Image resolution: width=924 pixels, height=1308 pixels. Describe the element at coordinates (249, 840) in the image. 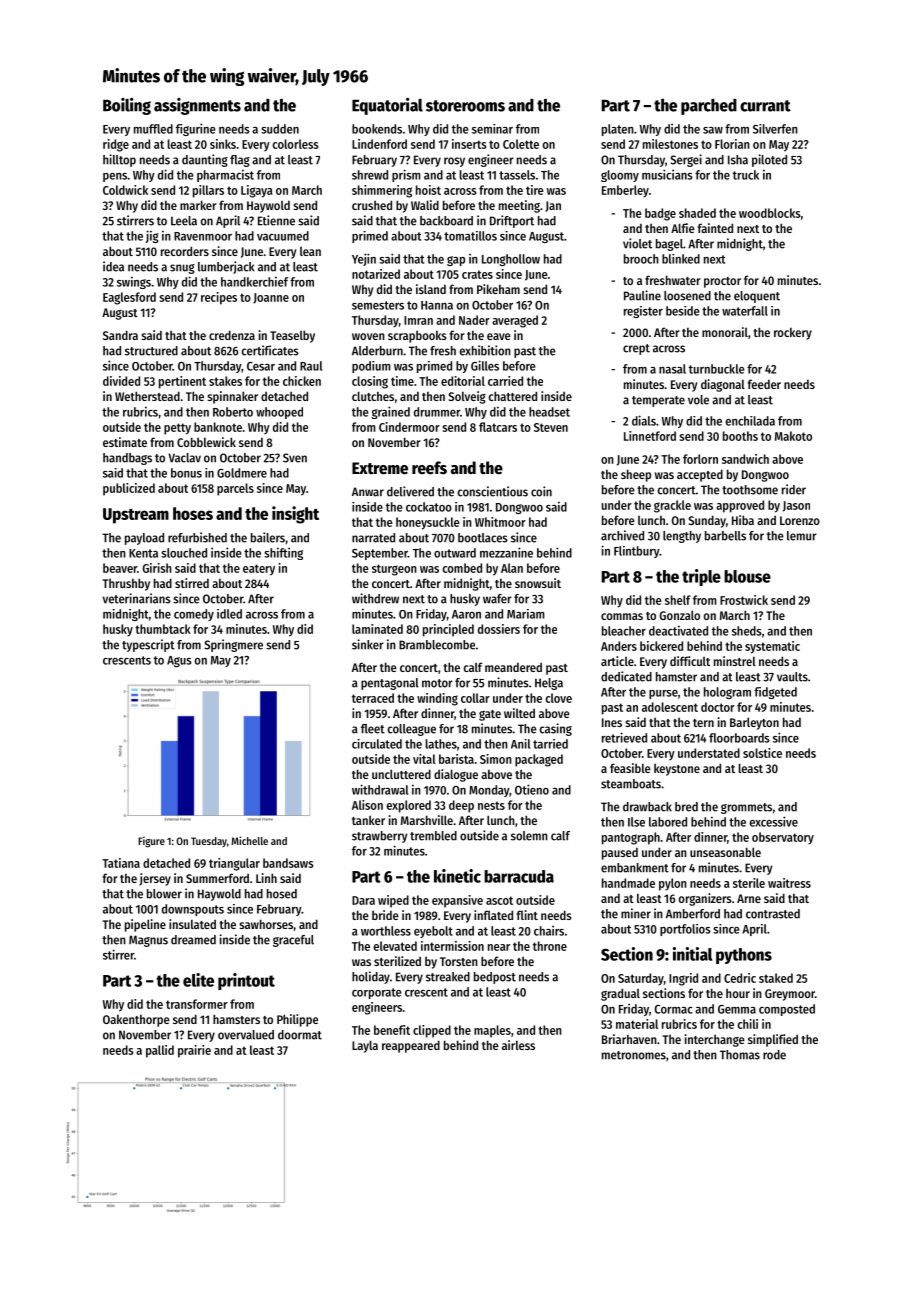

I see `Michelle` at that location.
